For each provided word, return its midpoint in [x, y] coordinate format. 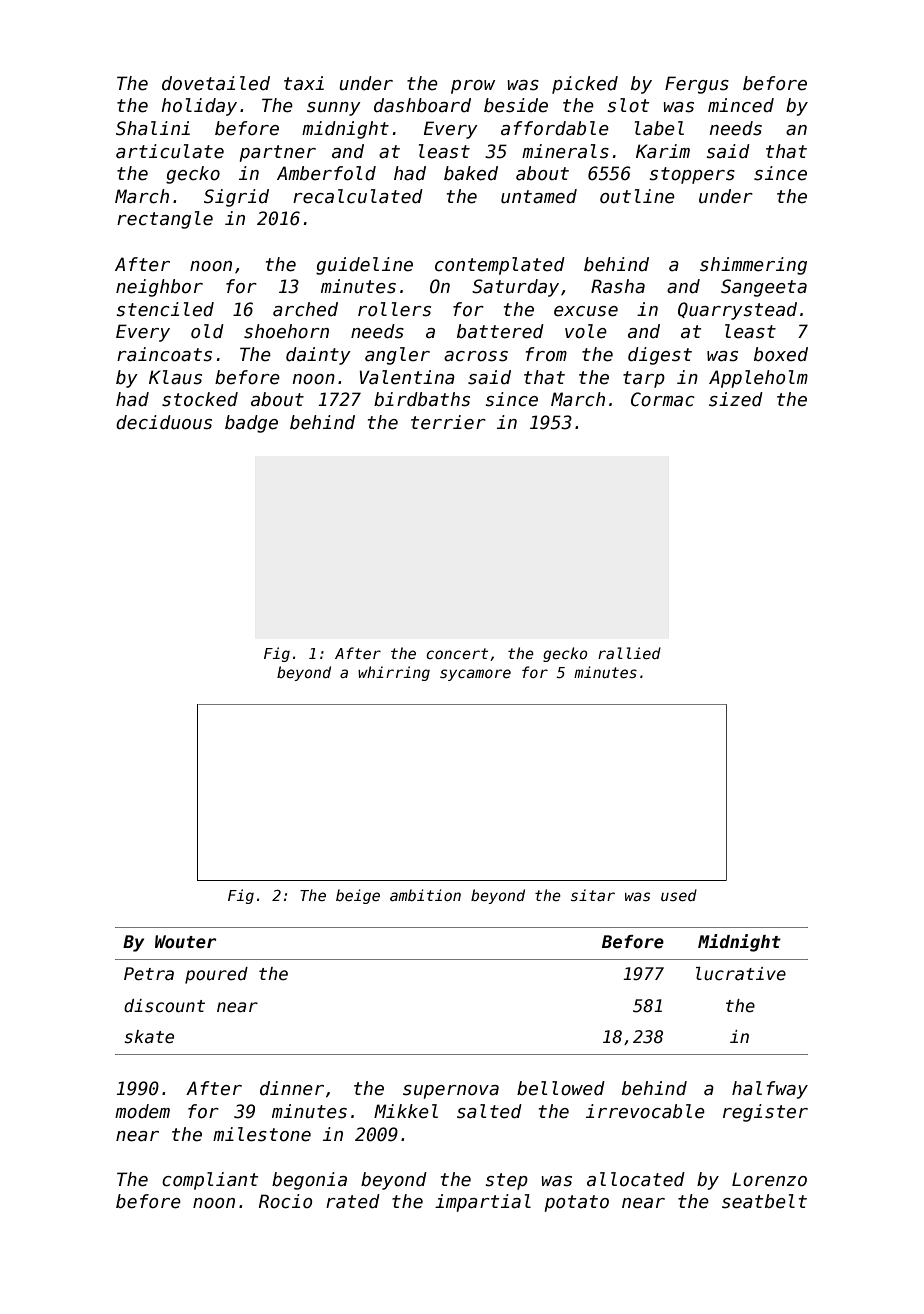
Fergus [697, 85]
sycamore [475, 675]
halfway [770, 1090]
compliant [210, 1181]
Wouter [186, 942]
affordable [555, 128]
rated [353, 1201]
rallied [629, 653]
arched [305, 309]
